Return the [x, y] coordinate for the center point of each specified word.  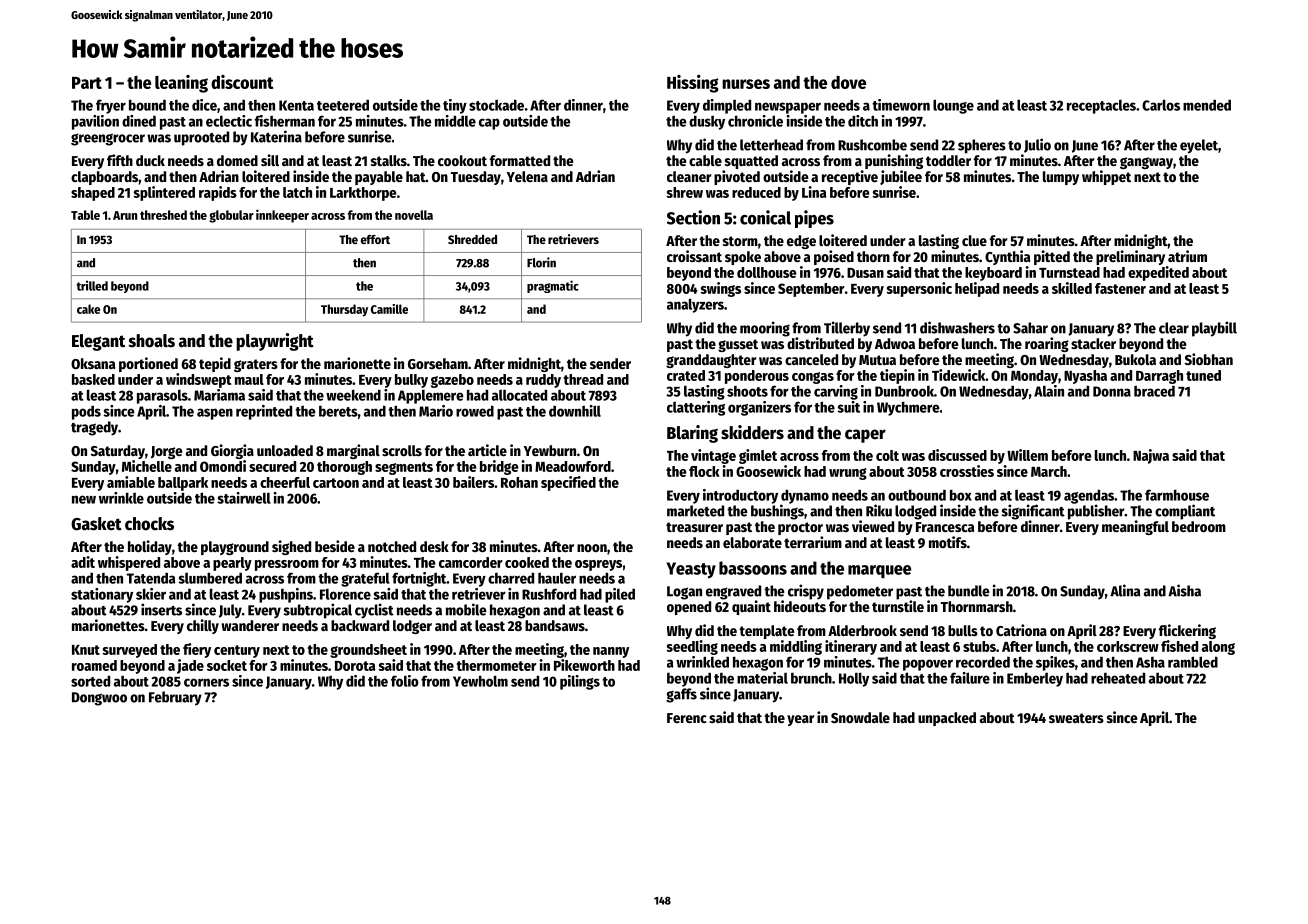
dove [848, 82]
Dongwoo [99, 699]
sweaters [1076, 718]
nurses [746, 84]
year [801, 720]
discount [242, 82]
